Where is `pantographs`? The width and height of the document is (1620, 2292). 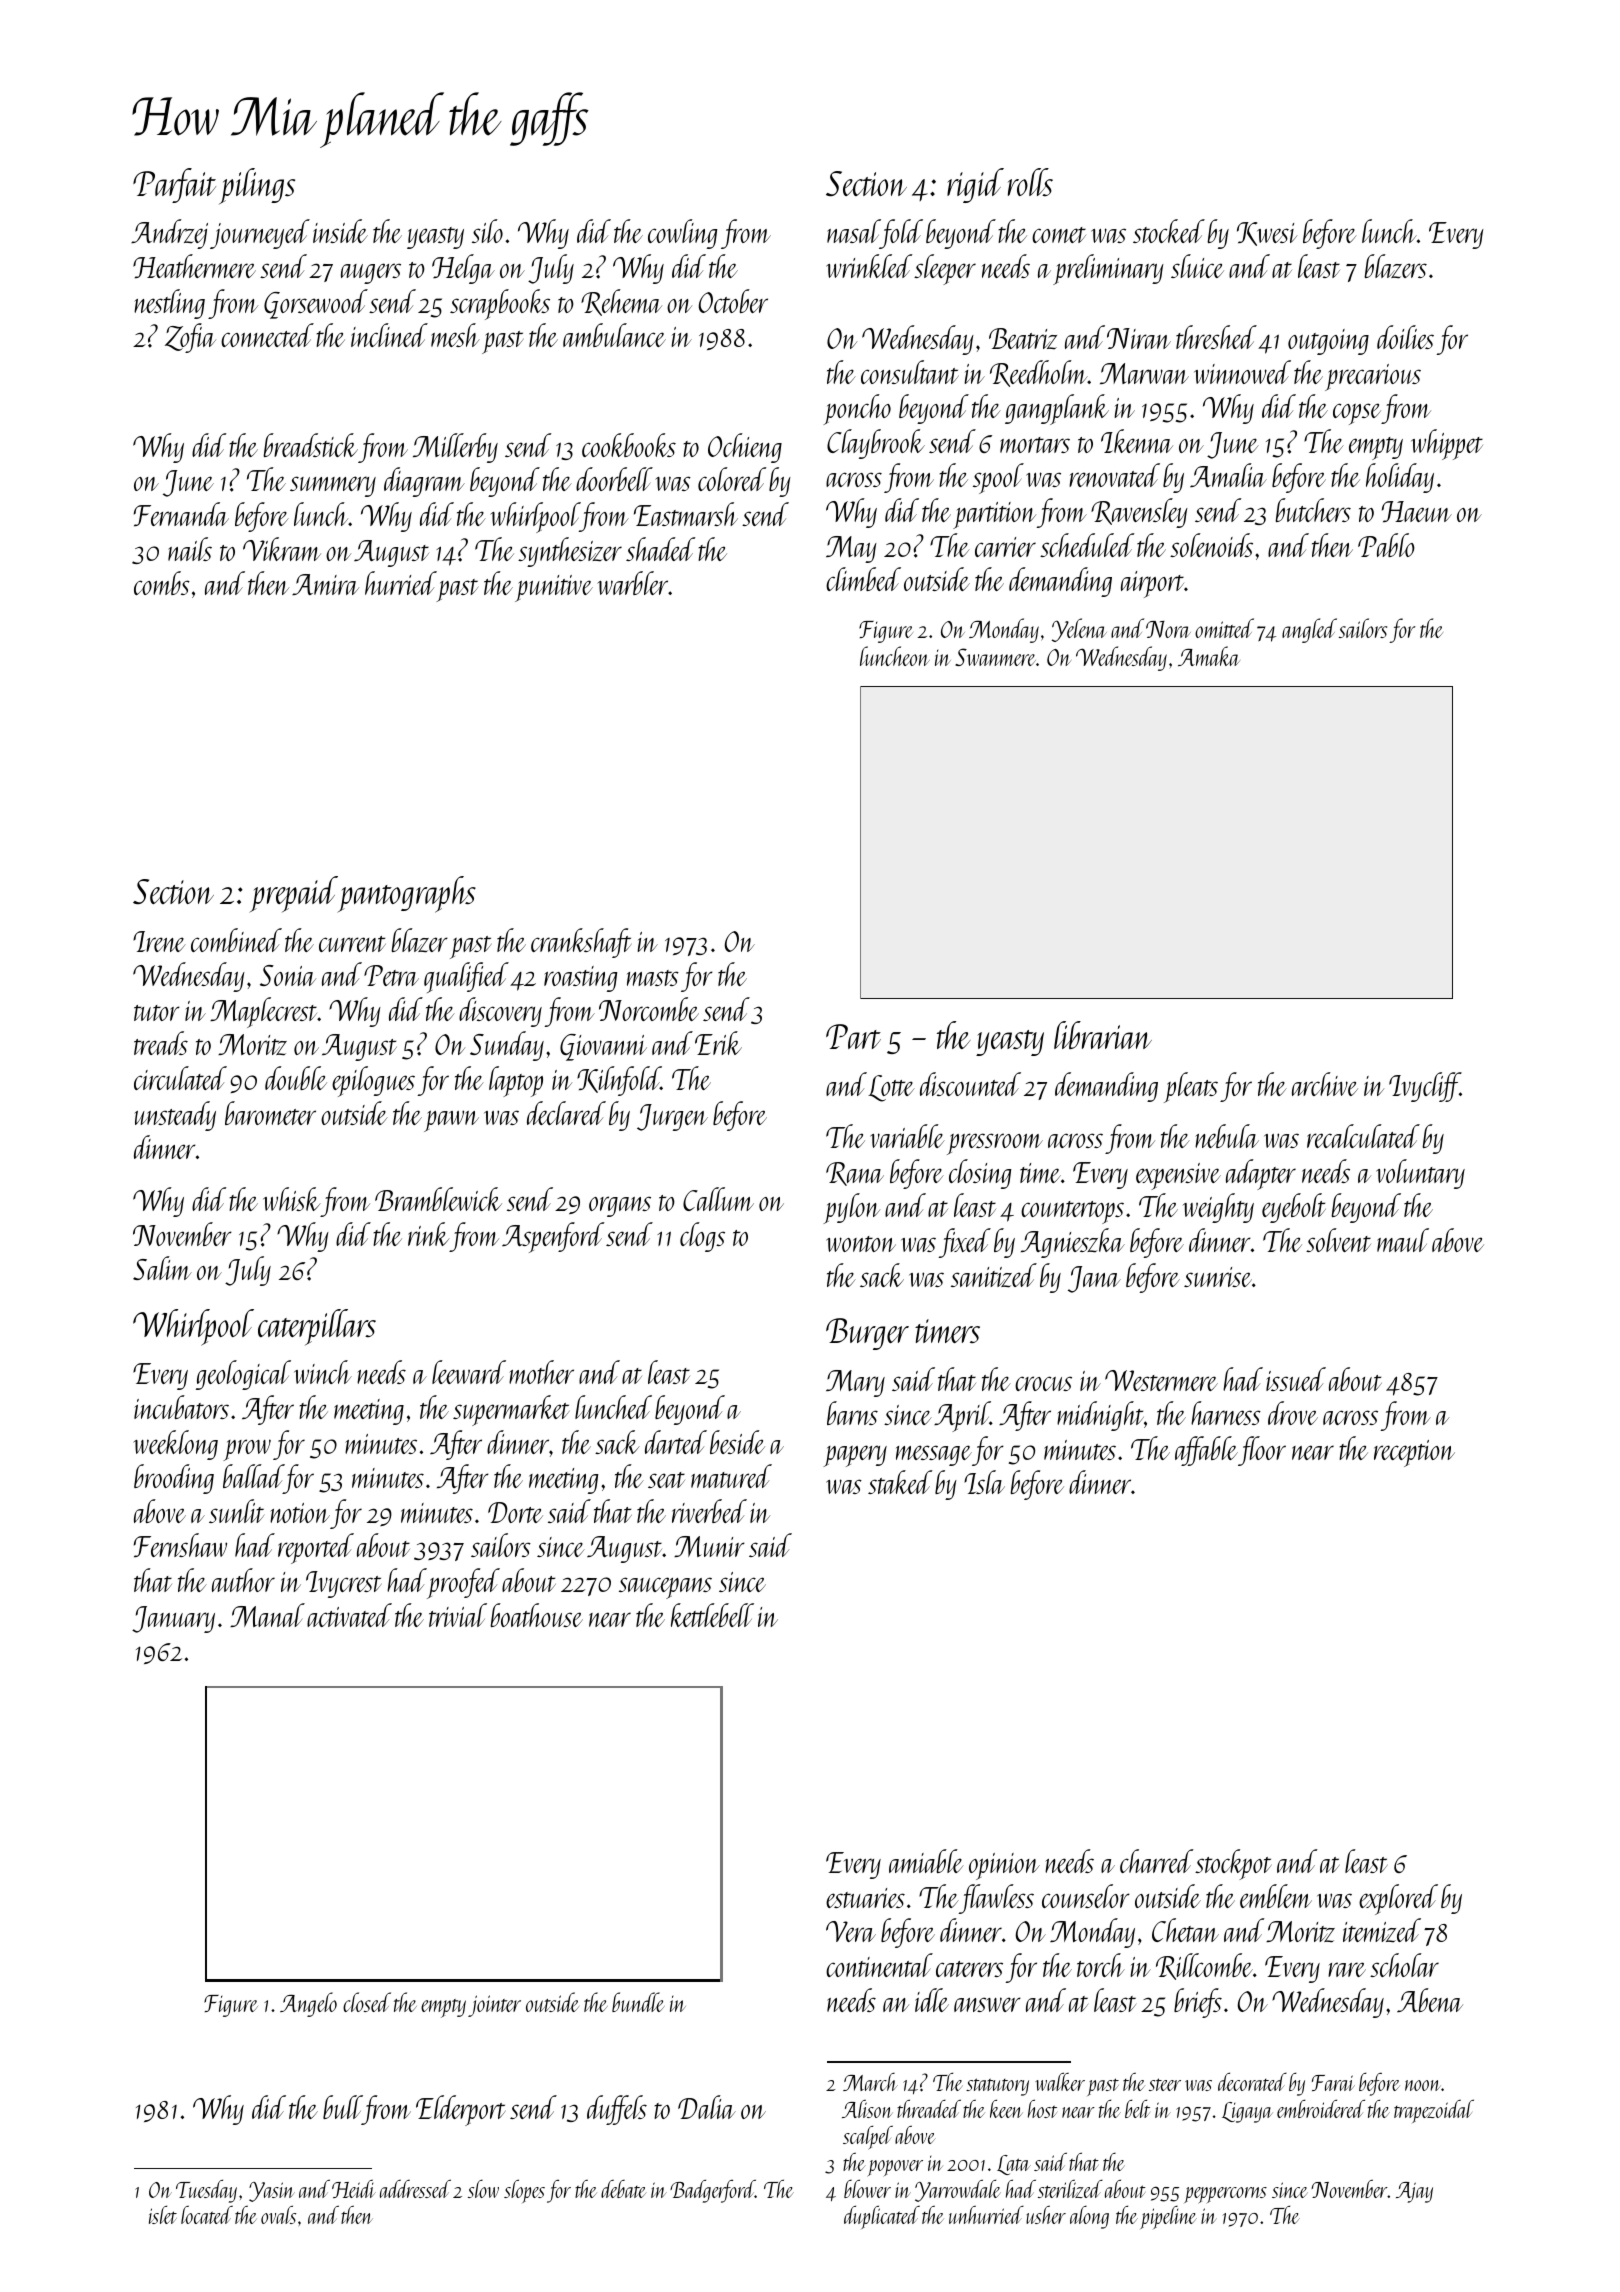
pantographs is located at coordinates (407, 894).
